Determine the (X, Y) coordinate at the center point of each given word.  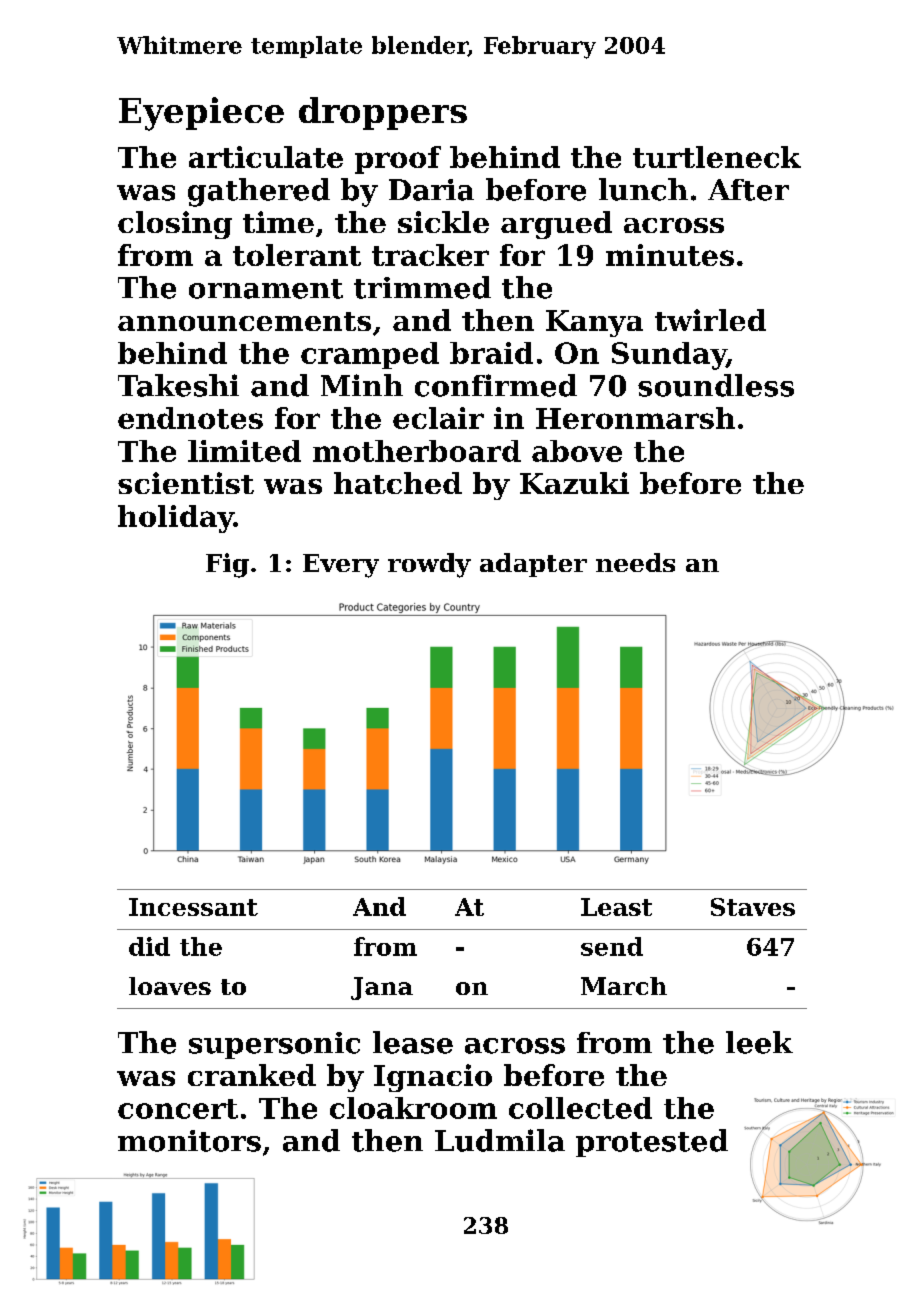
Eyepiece (201, 114)
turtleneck (717, 157)
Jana (382, 988)
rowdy (429, 565)
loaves (170, 986)
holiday (176, 519)
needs (635, 562)
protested (652, 1143)
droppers (383, 113)
